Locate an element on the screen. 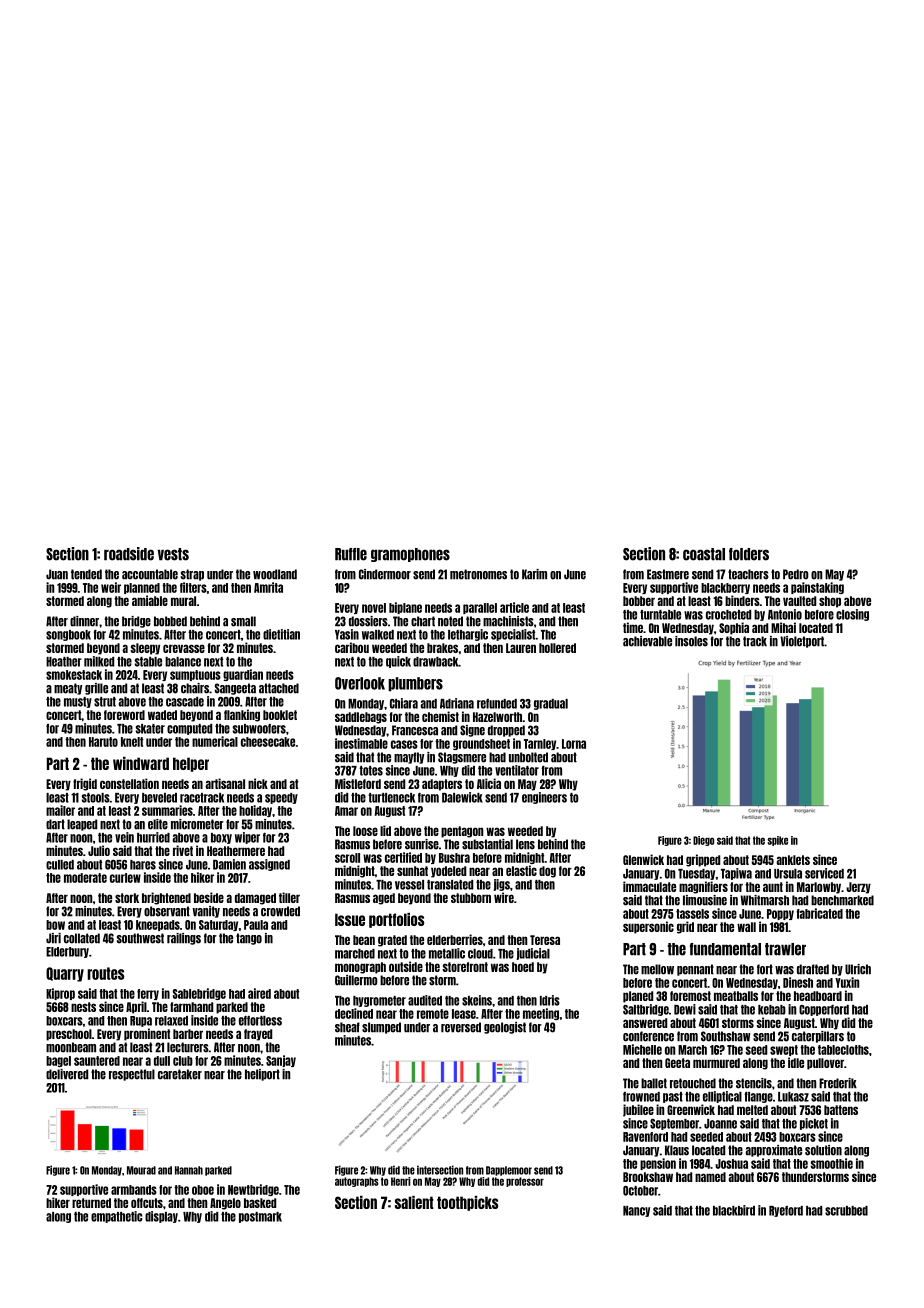 The width and height of the screenshot is (924, 1308). hollered is located at coordinates (557, 648).
